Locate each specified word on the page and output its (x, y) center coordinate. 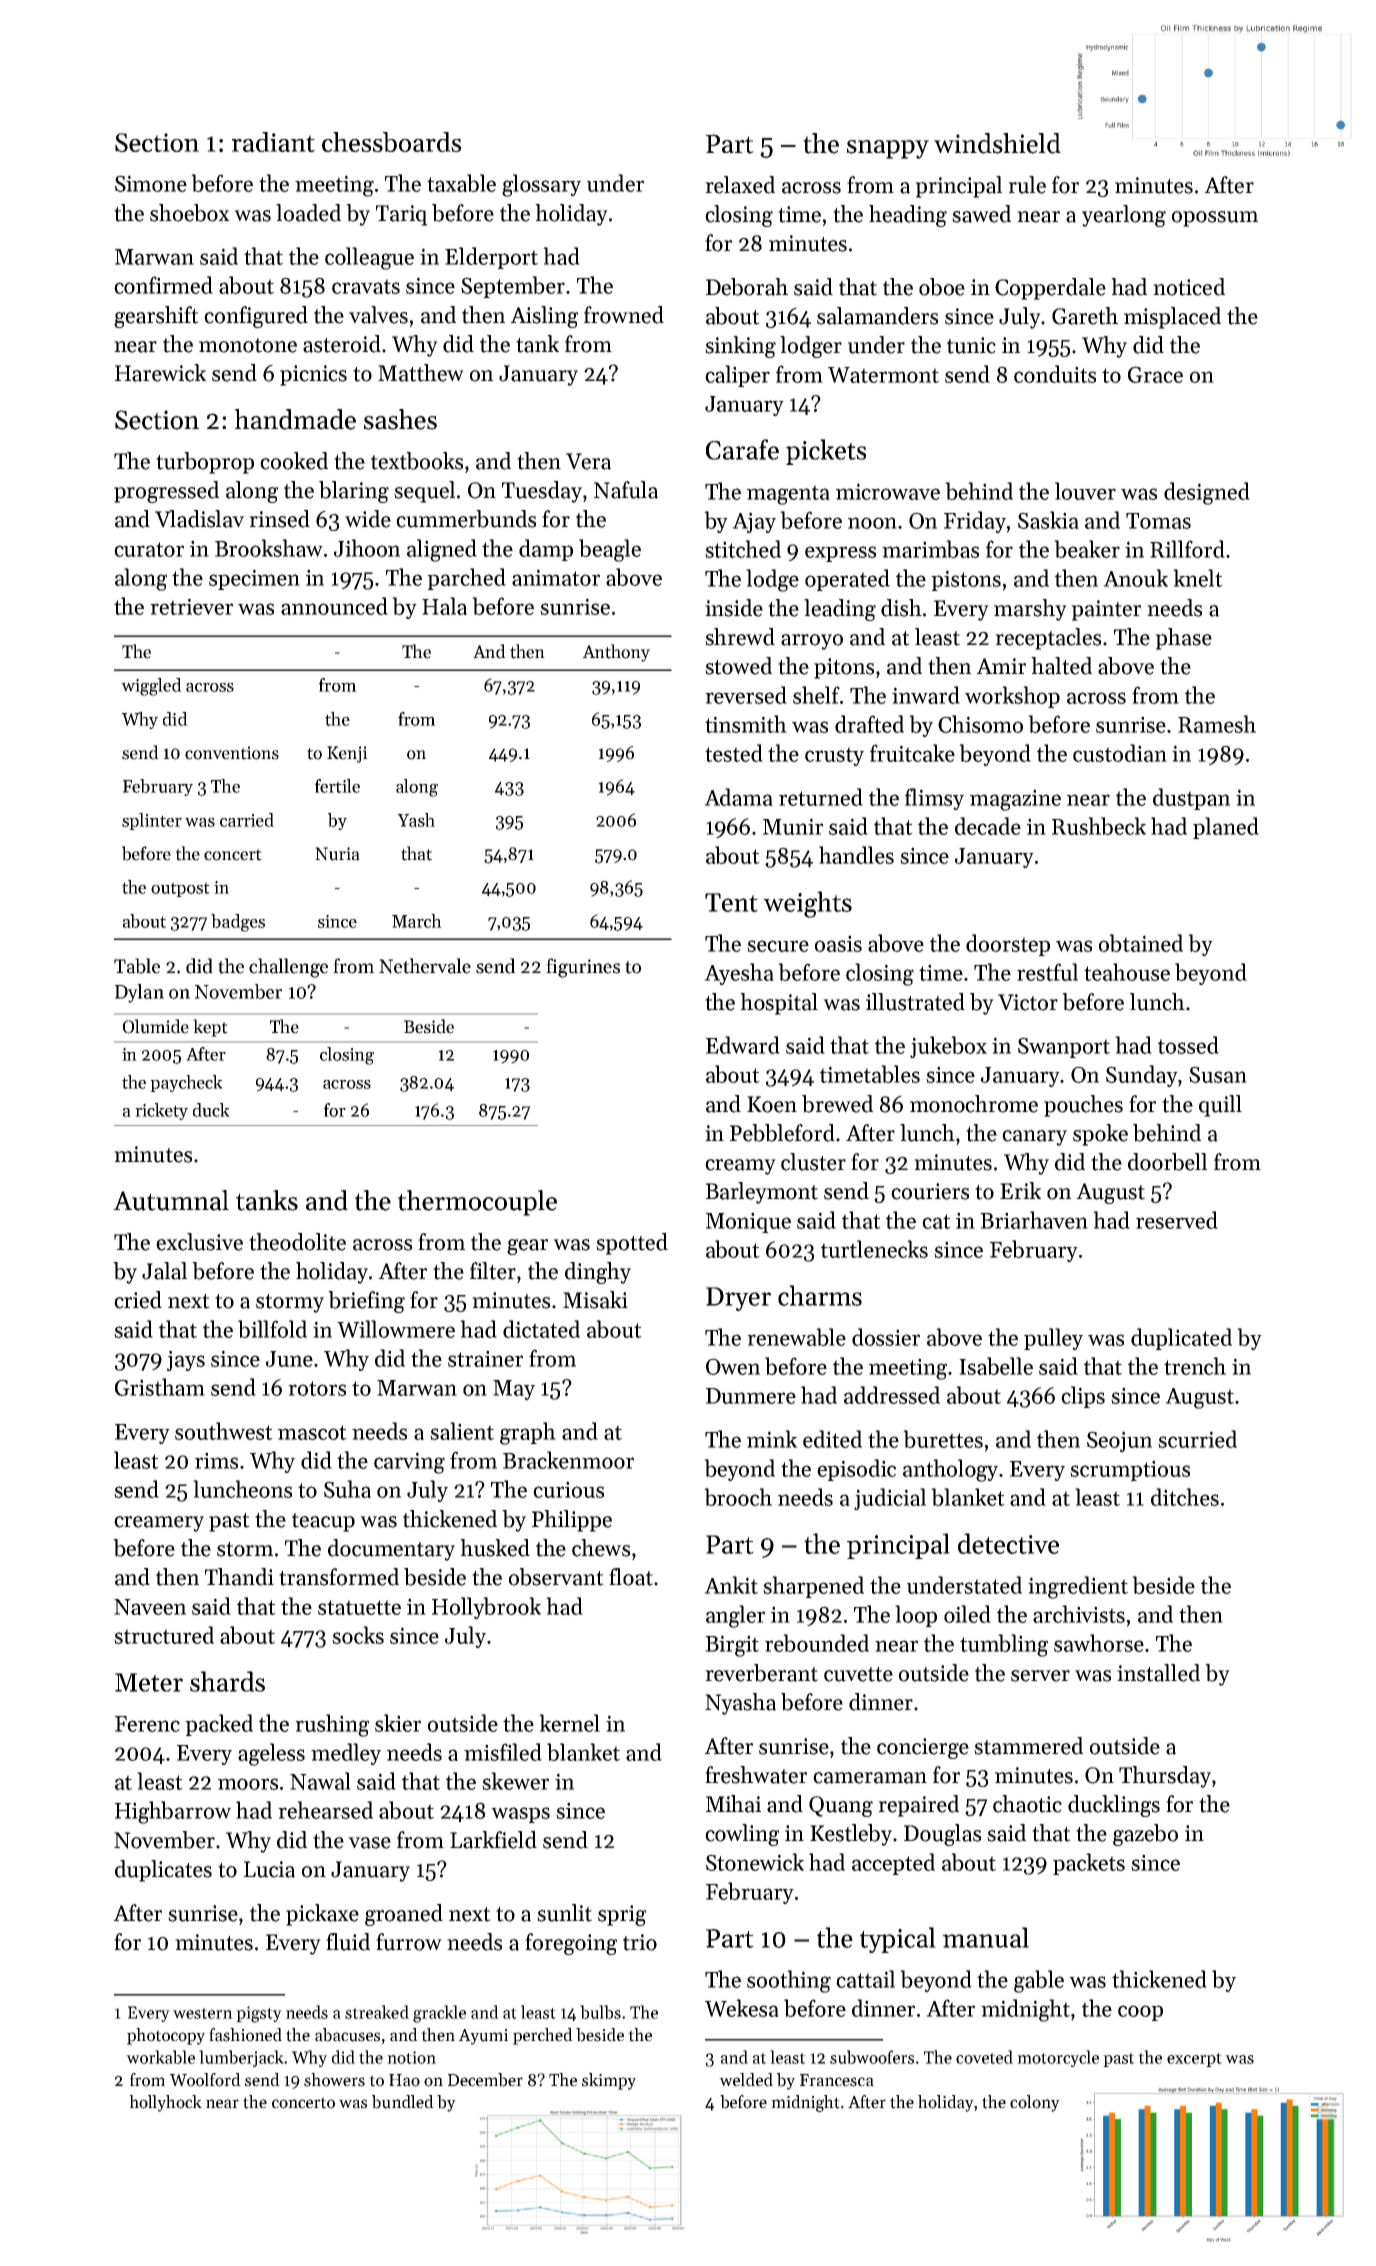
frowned (624, 315)
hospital (779, 1004)
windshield (997, 143)
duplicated (1181, 1339)
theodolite (297, 1242)
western (203, 2013)
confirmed (163, 285)
